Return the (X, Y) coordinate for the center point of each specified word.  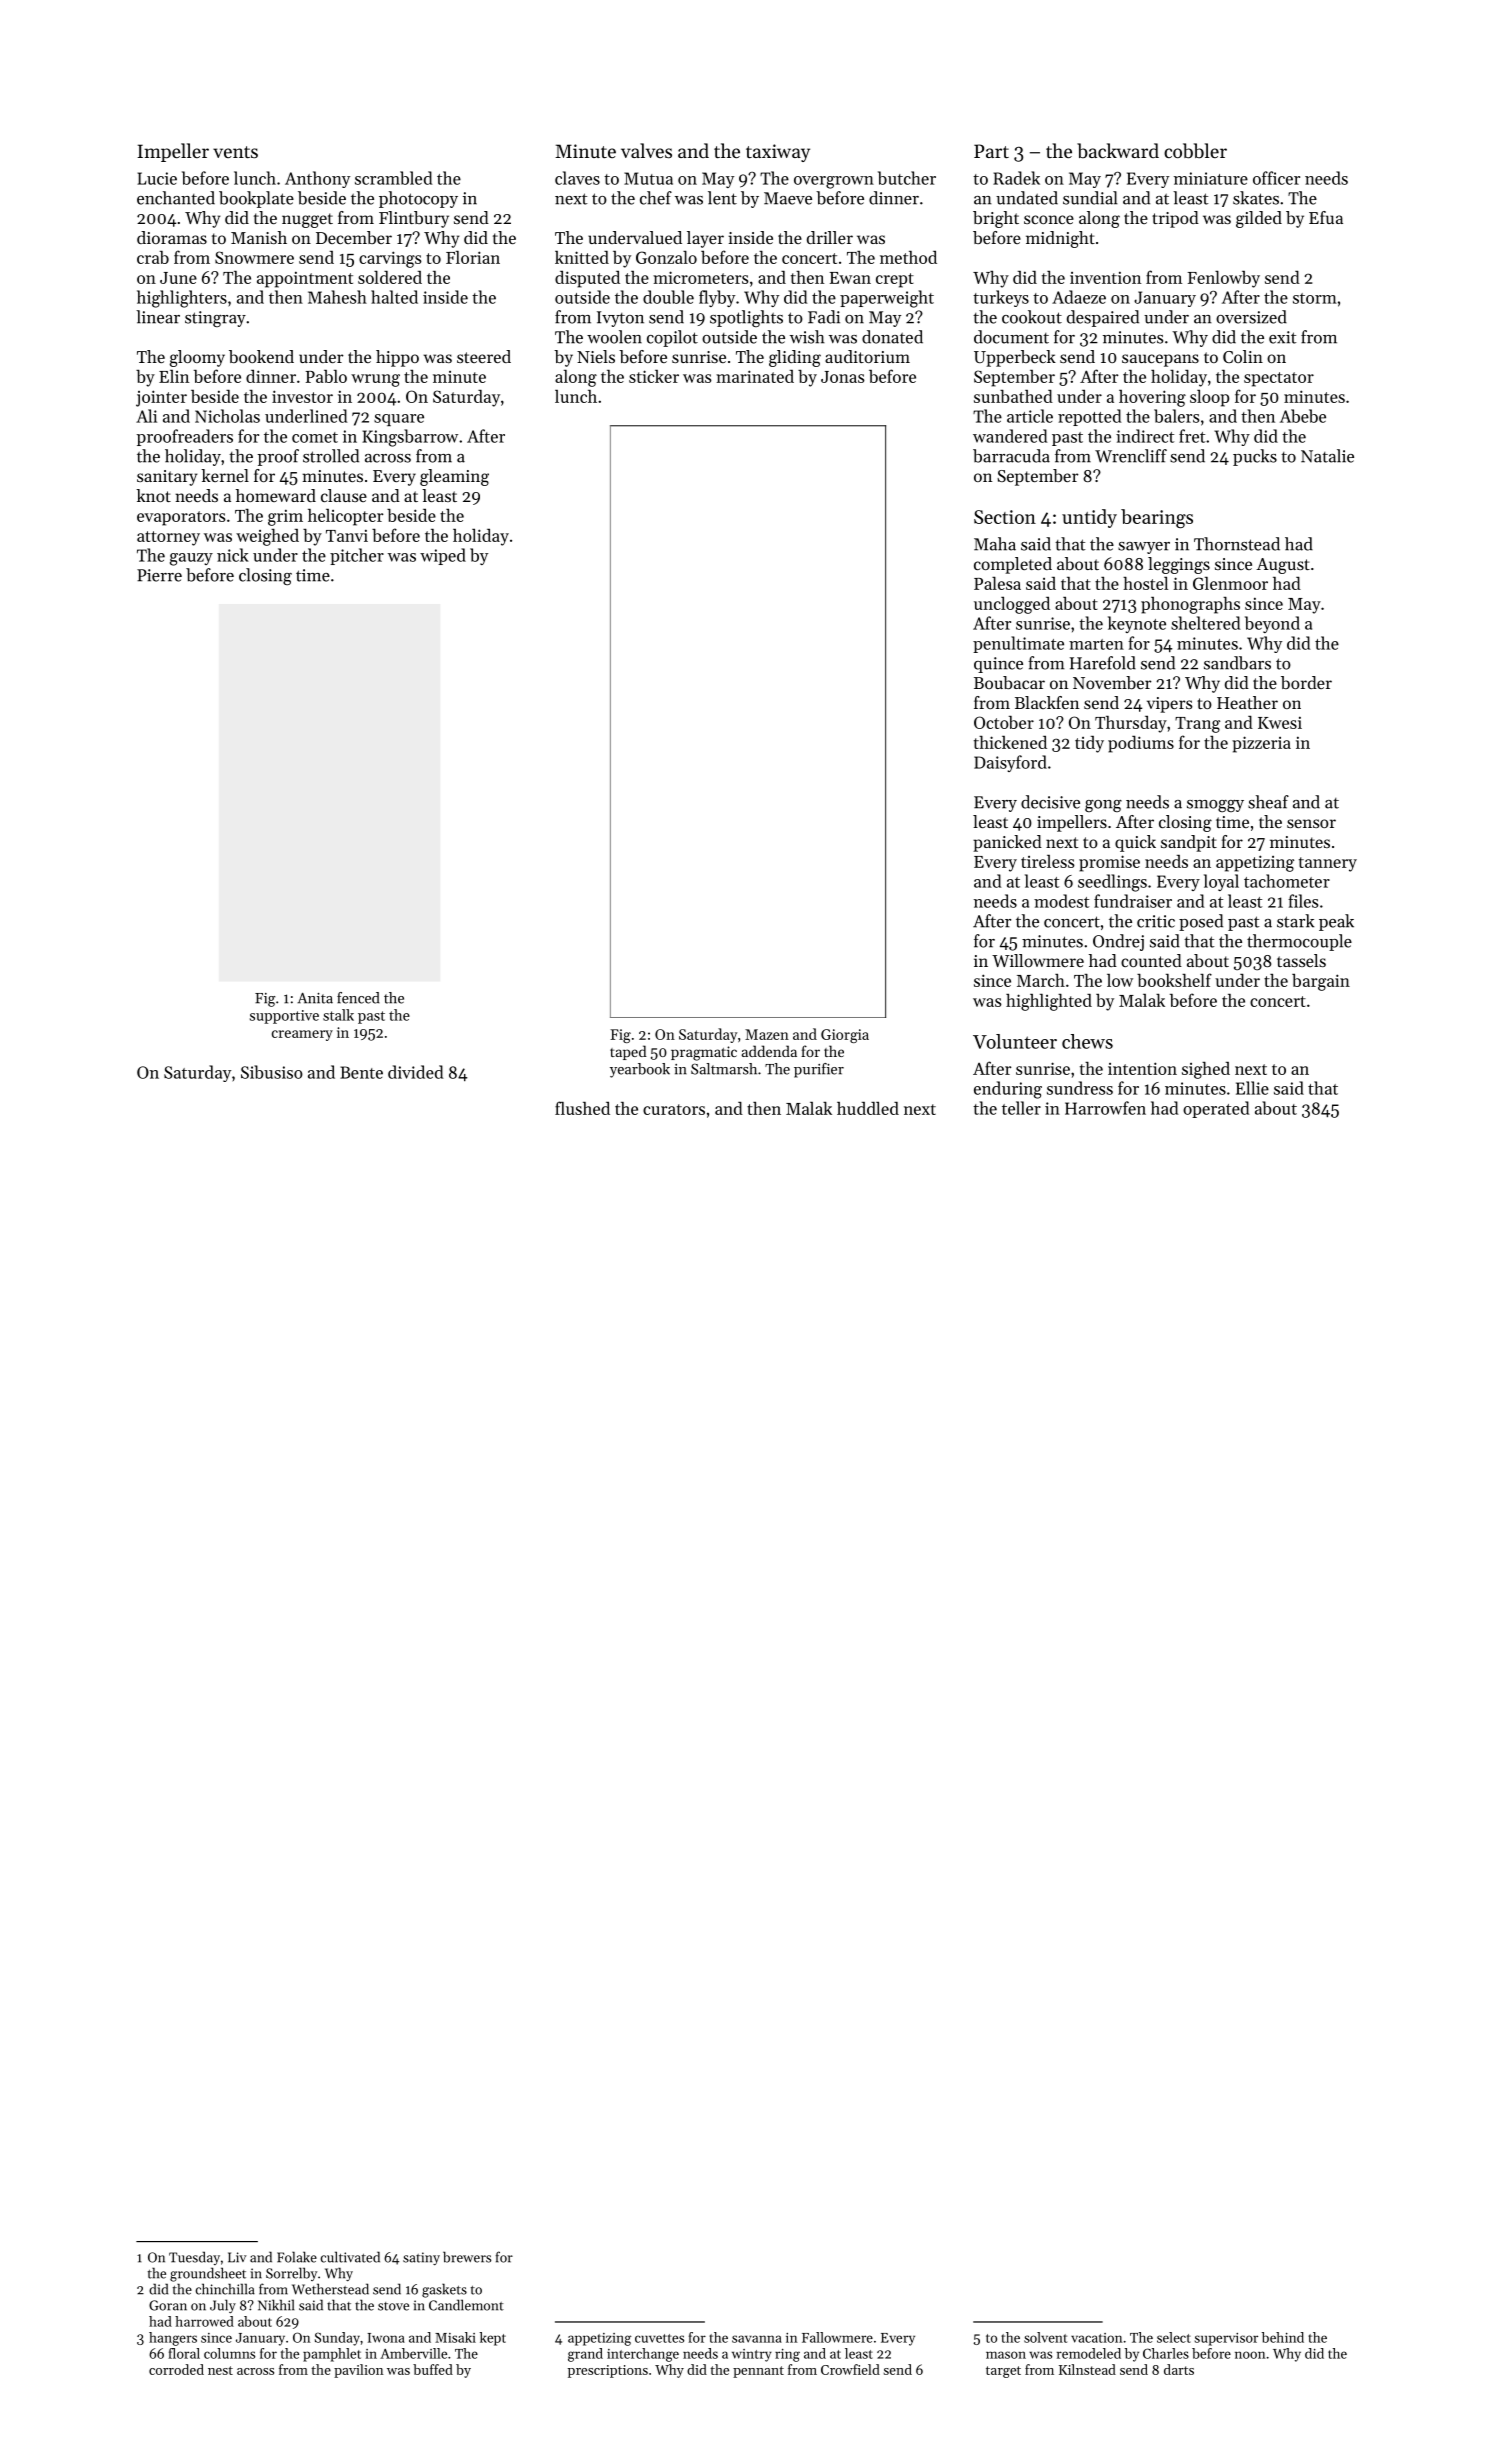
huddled (868, 1108)
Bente (361, 1072)
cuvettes (659, 2338)
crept (895, 280)
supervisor (1226, 2339)
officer (1276, 178)
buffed (433, 2369)
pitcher (357, 556)
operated (1216, 1109)
